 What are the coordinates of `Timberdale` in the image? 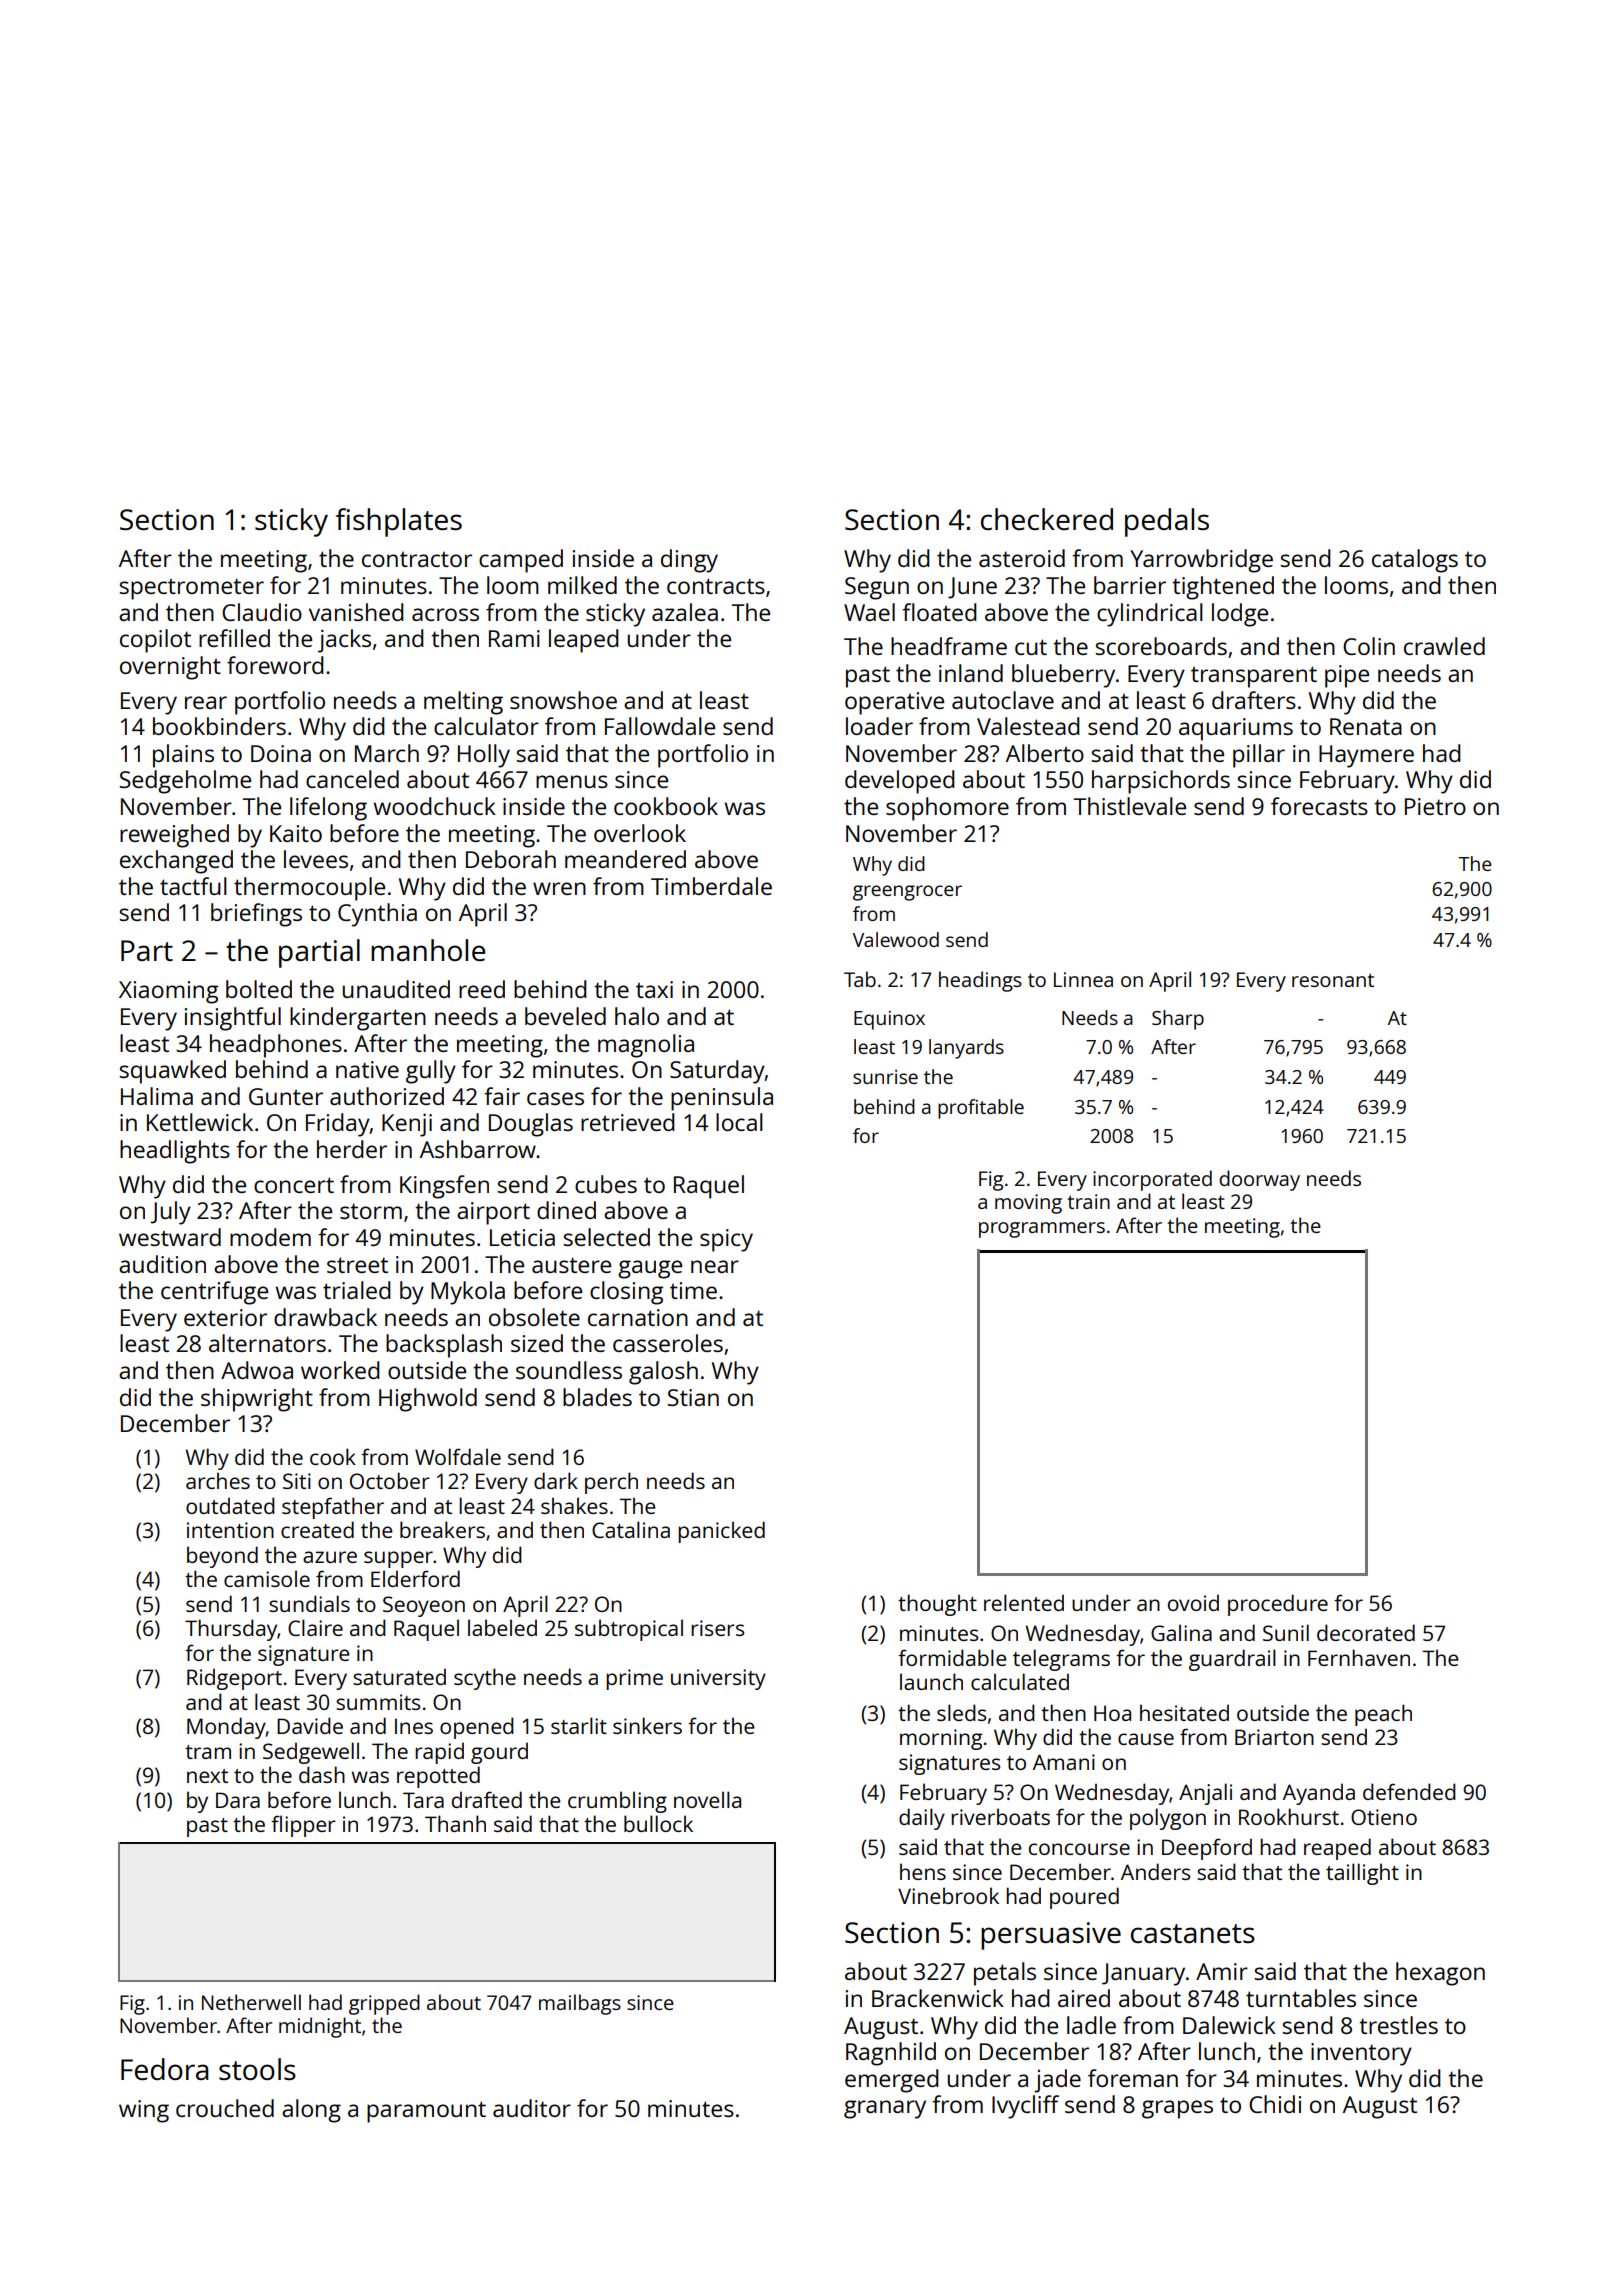 It's located at (711, 886).
